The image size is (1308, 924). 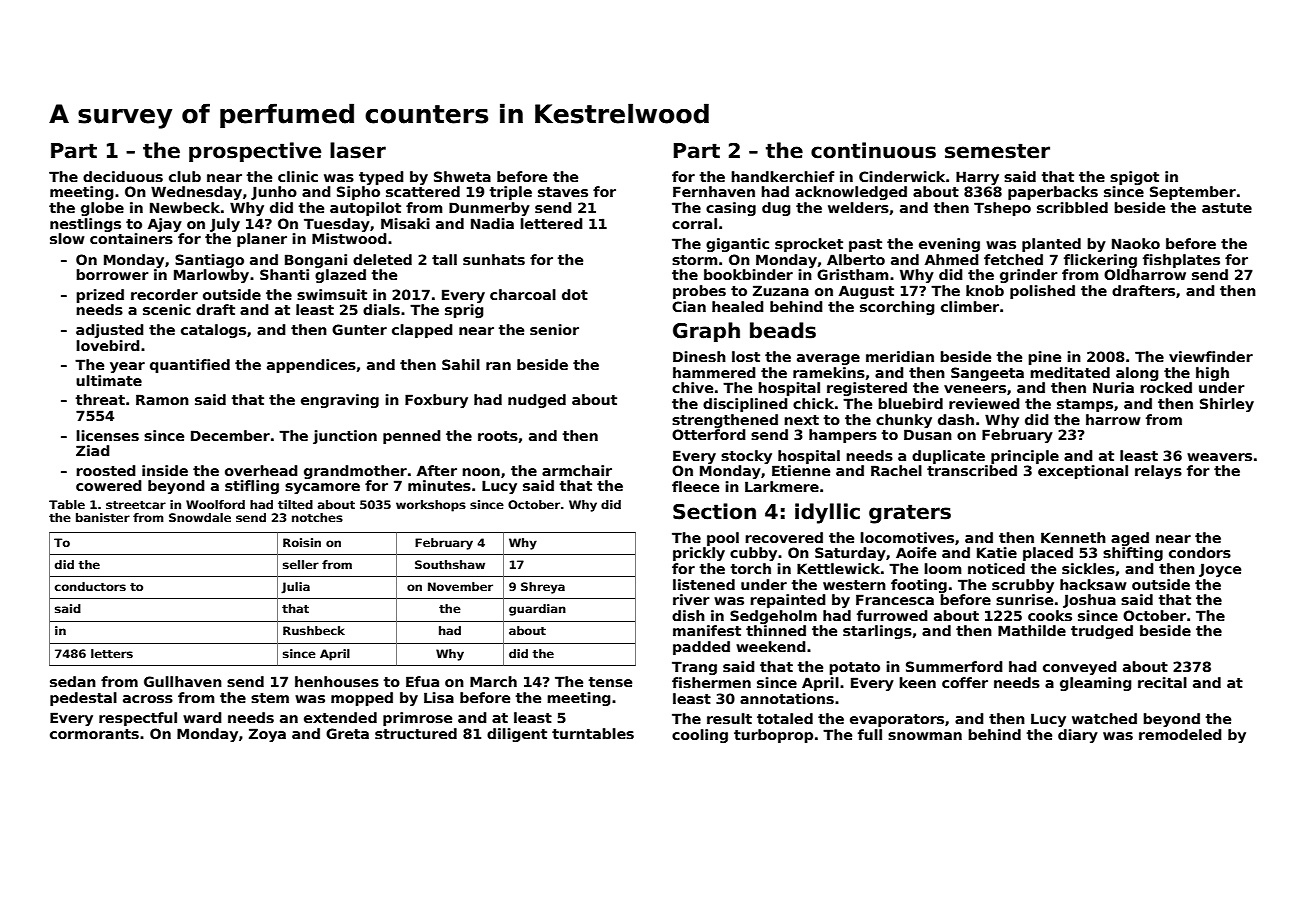 What do you see at coordinates (162, 399) in the screenshot?
I see `Ramon` at bounding box center [162, 399].
